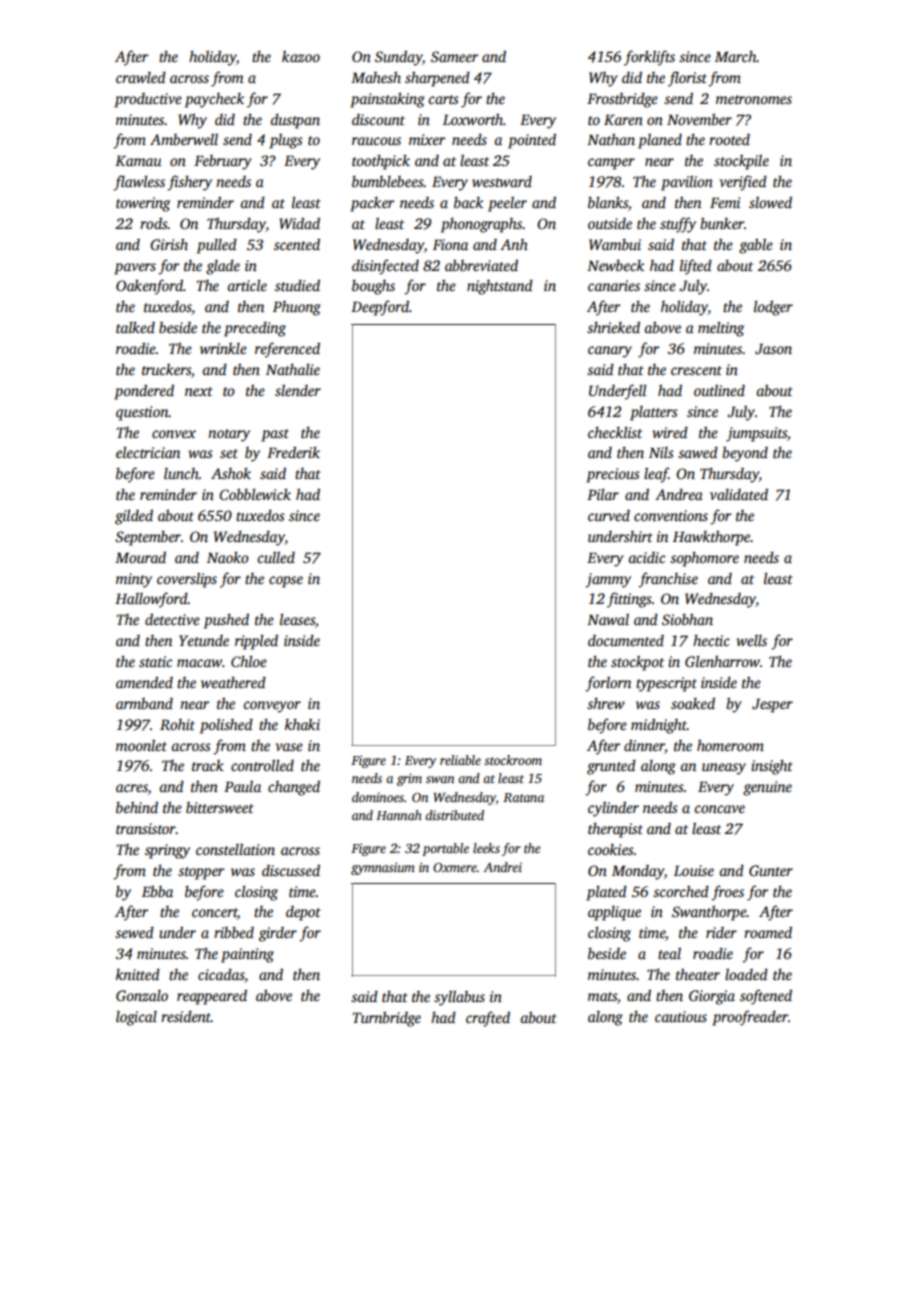 Image resolution: width=908 pixels, height=1316 pixels. What do you see at coordinates (649, 58) in the screenshot?
I see `forklifts` at bounding box center [649, 58].
